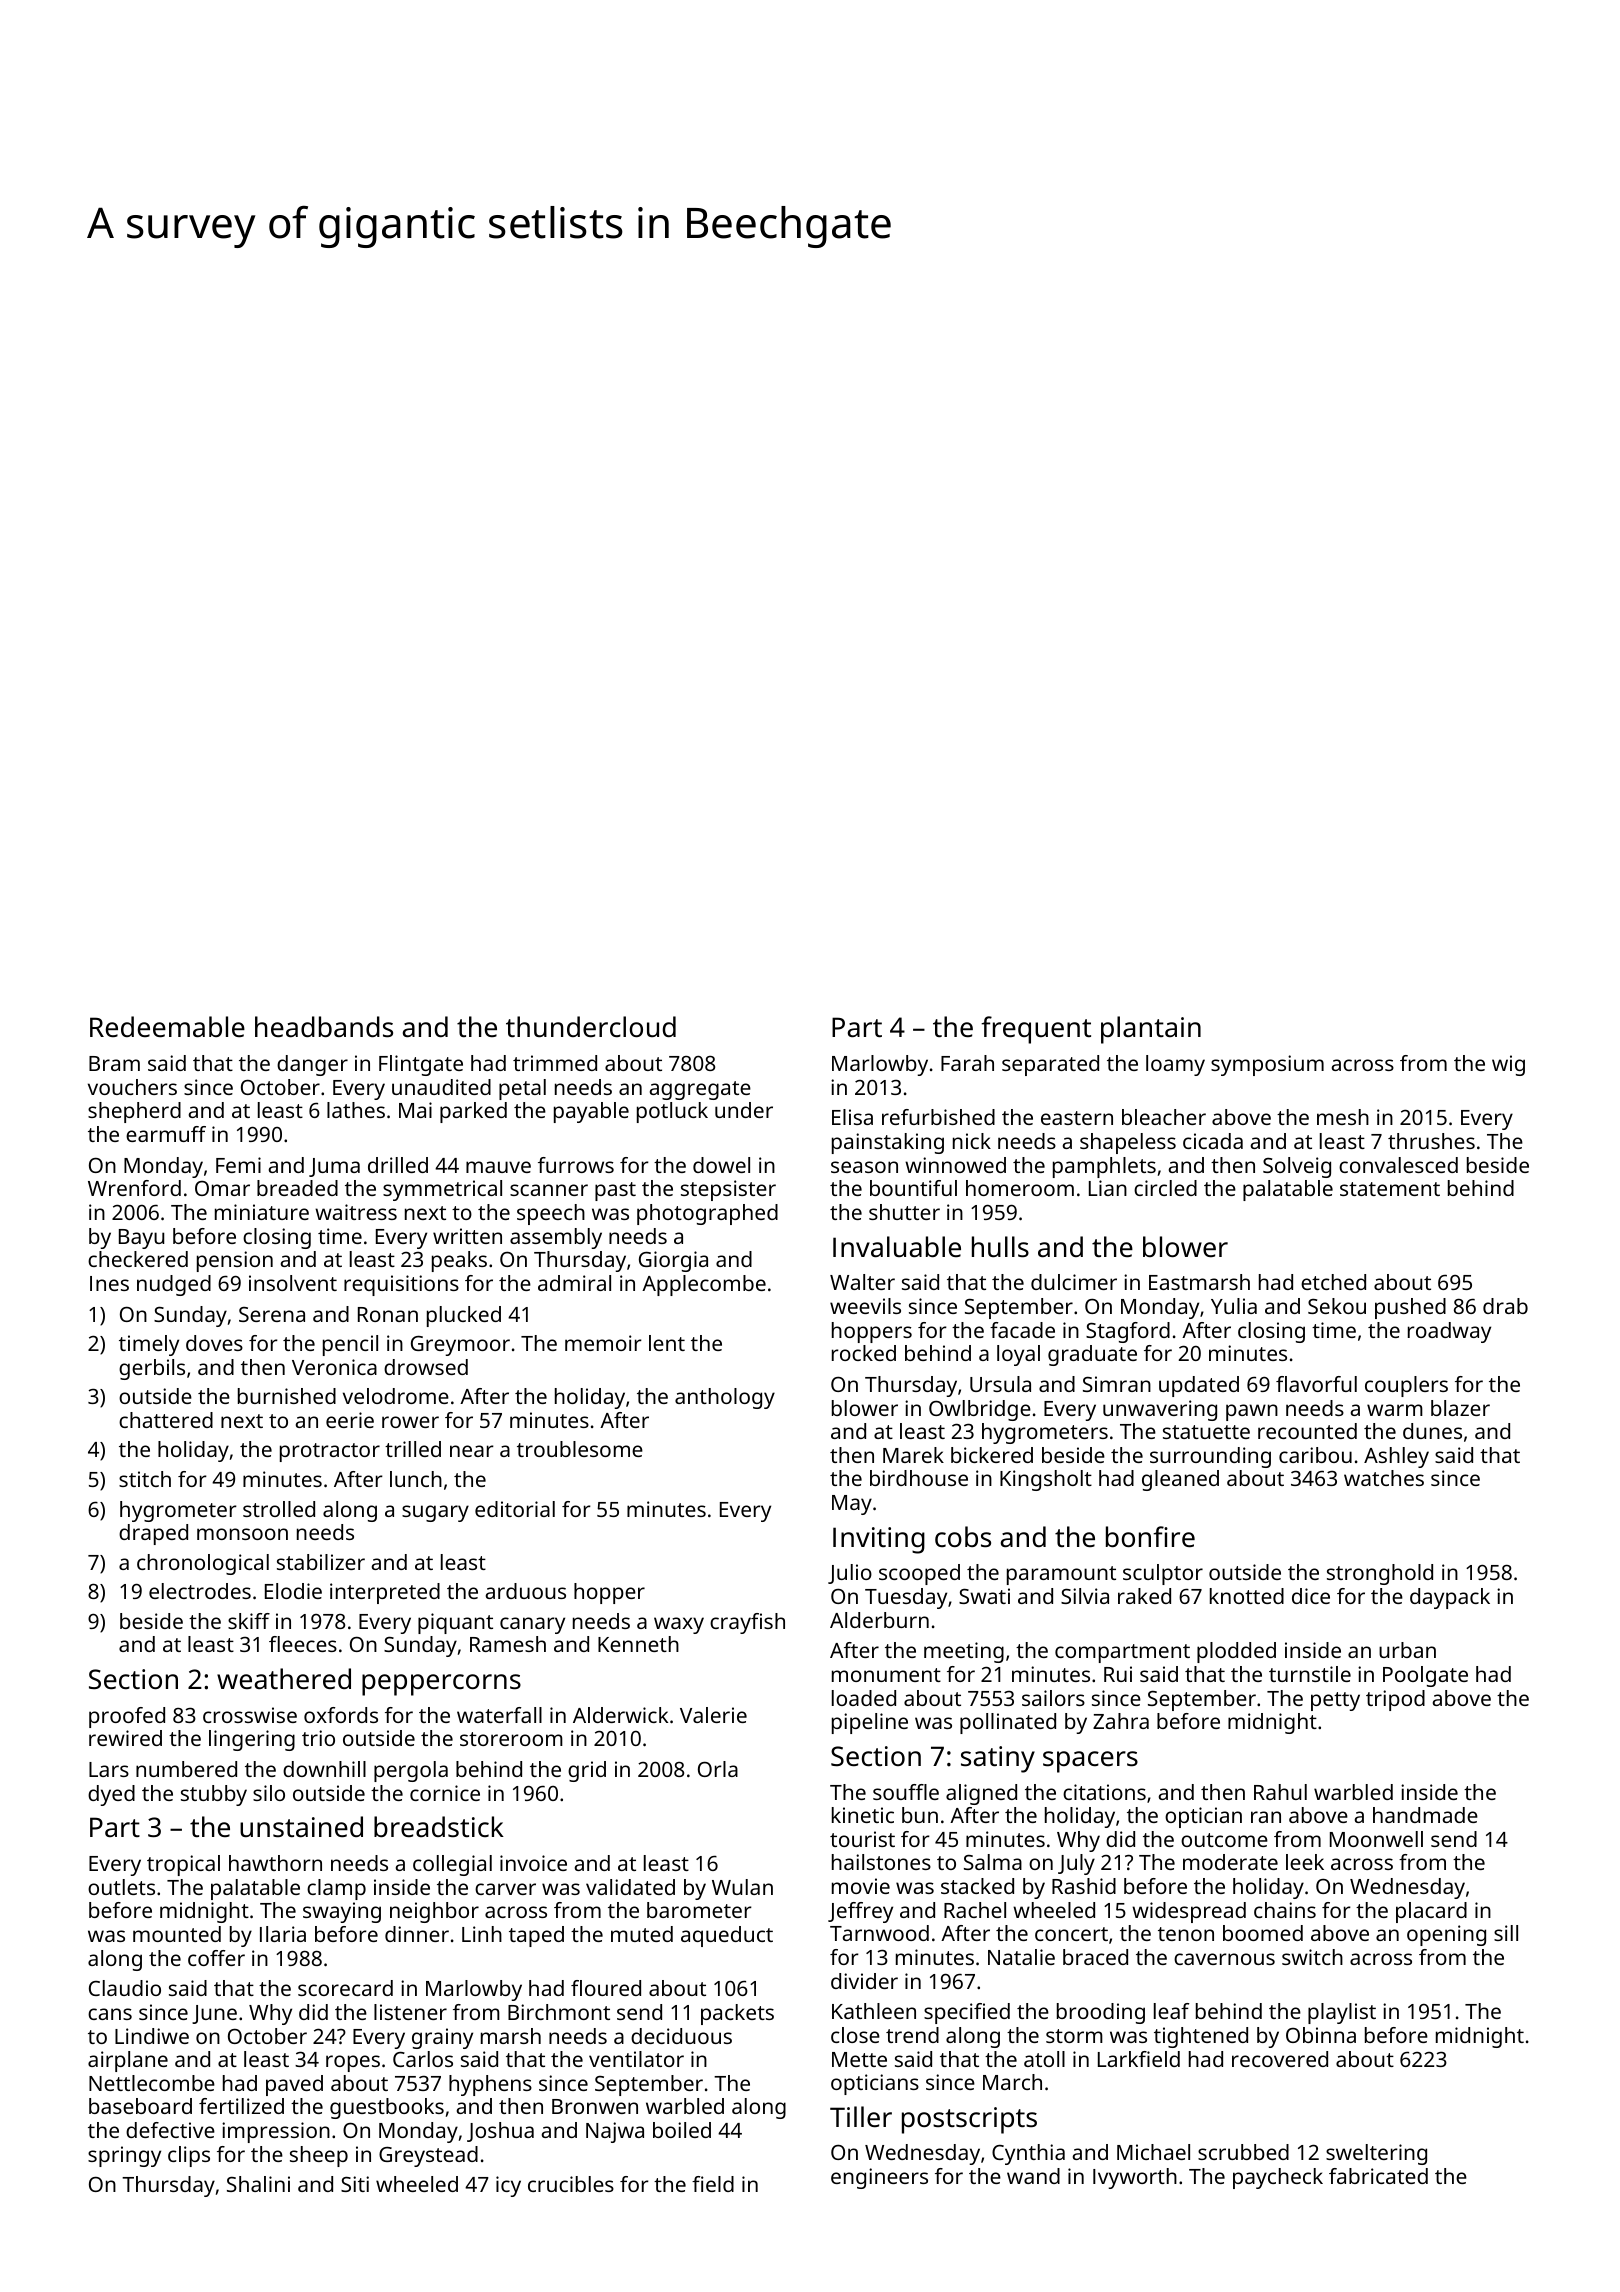 This screenshot has height=2292, width=1620. I want to click on frequent, so click(1036, 1030).
